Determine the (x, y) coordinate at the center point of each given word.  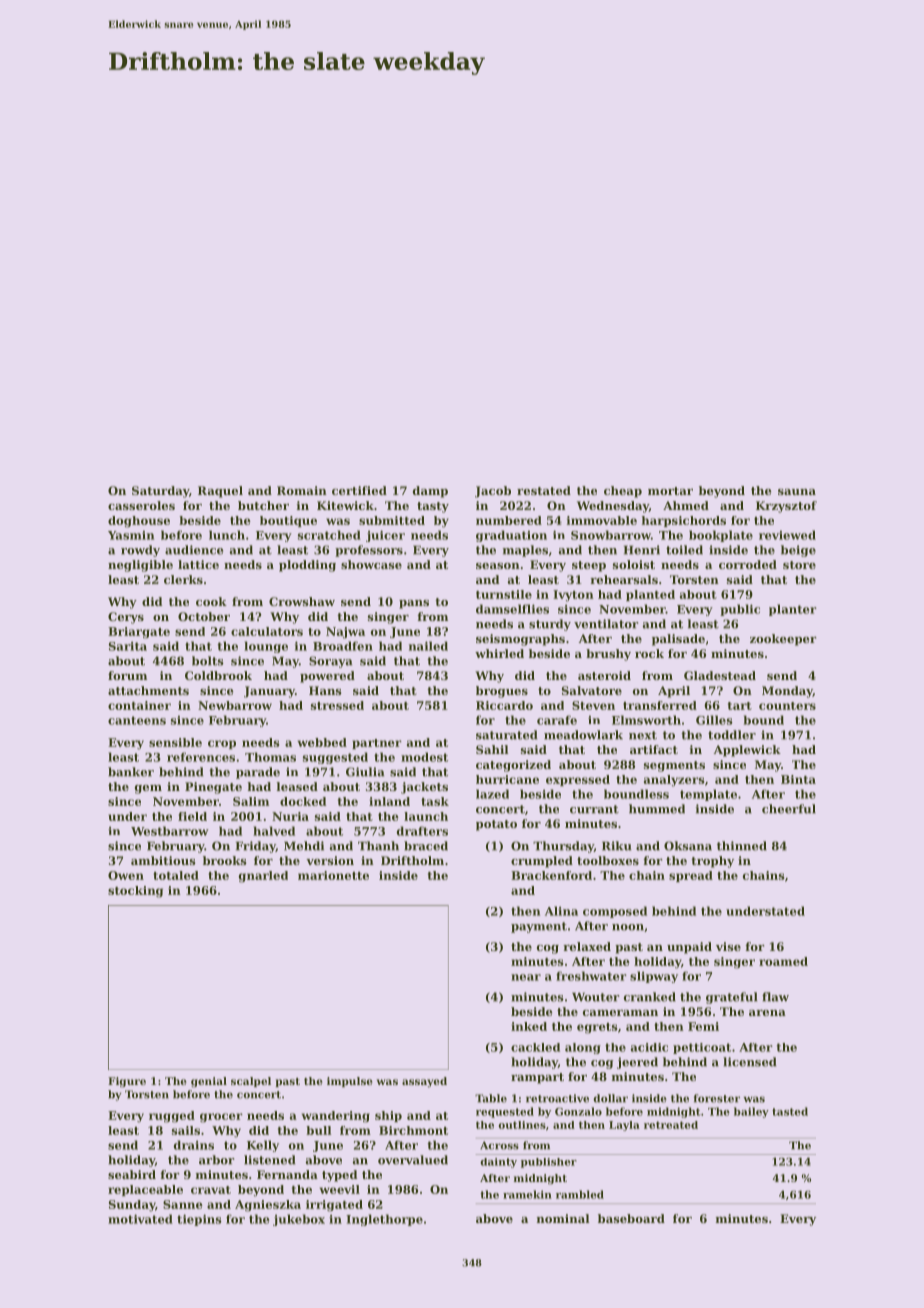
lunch (227, 535)
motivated (140, 1219)
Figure (127, 1082)
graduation (511, 536)
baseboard (631, 1218)
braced (426, 846)
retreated (671, 1125)
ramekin (527, 1194)
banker (131, 772)
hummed (657, 809)
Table (491, 1098)
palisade (678, 640)
